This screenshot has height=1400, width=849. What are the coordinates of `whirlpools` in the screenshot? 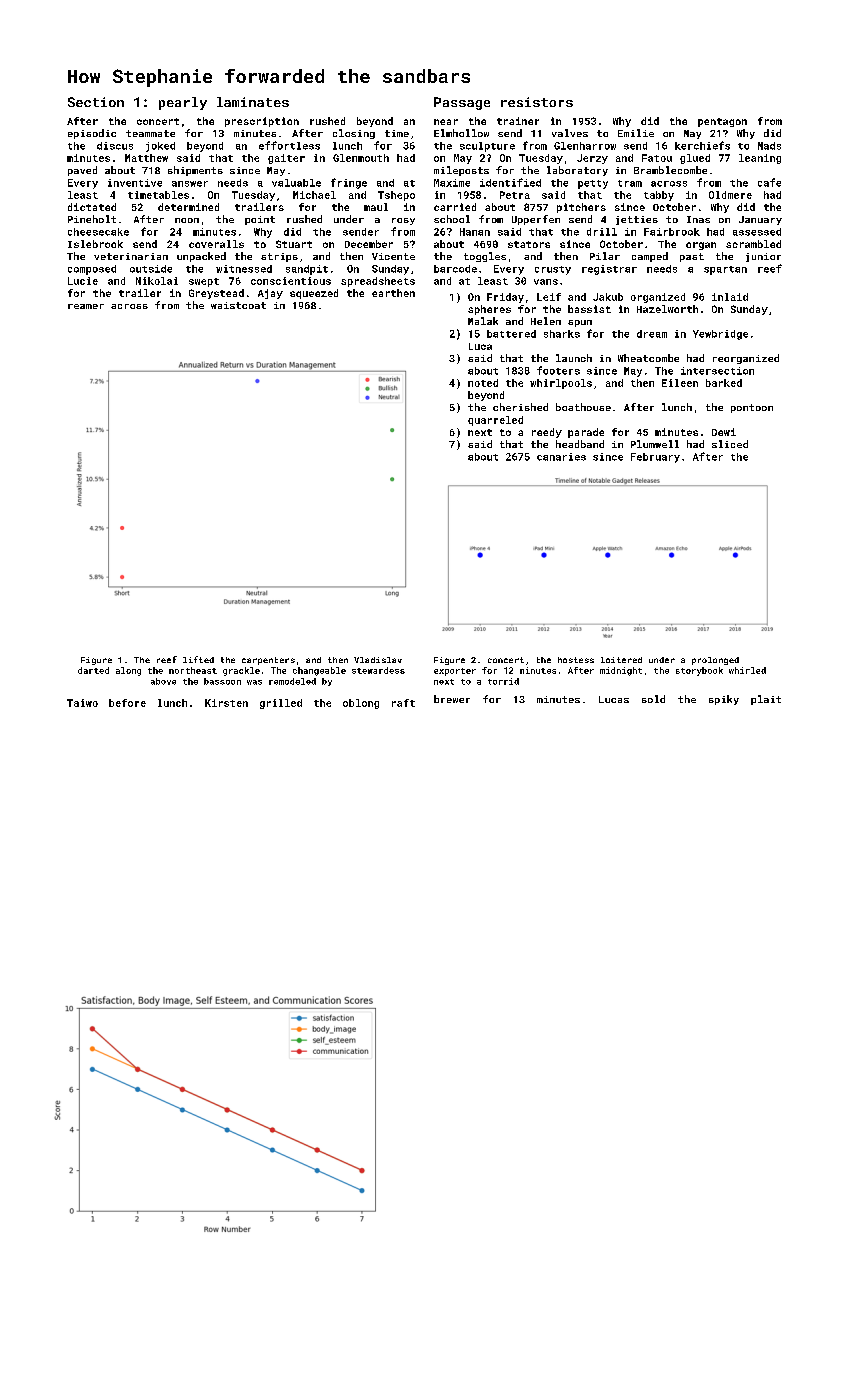 It's located at (561, 384).
